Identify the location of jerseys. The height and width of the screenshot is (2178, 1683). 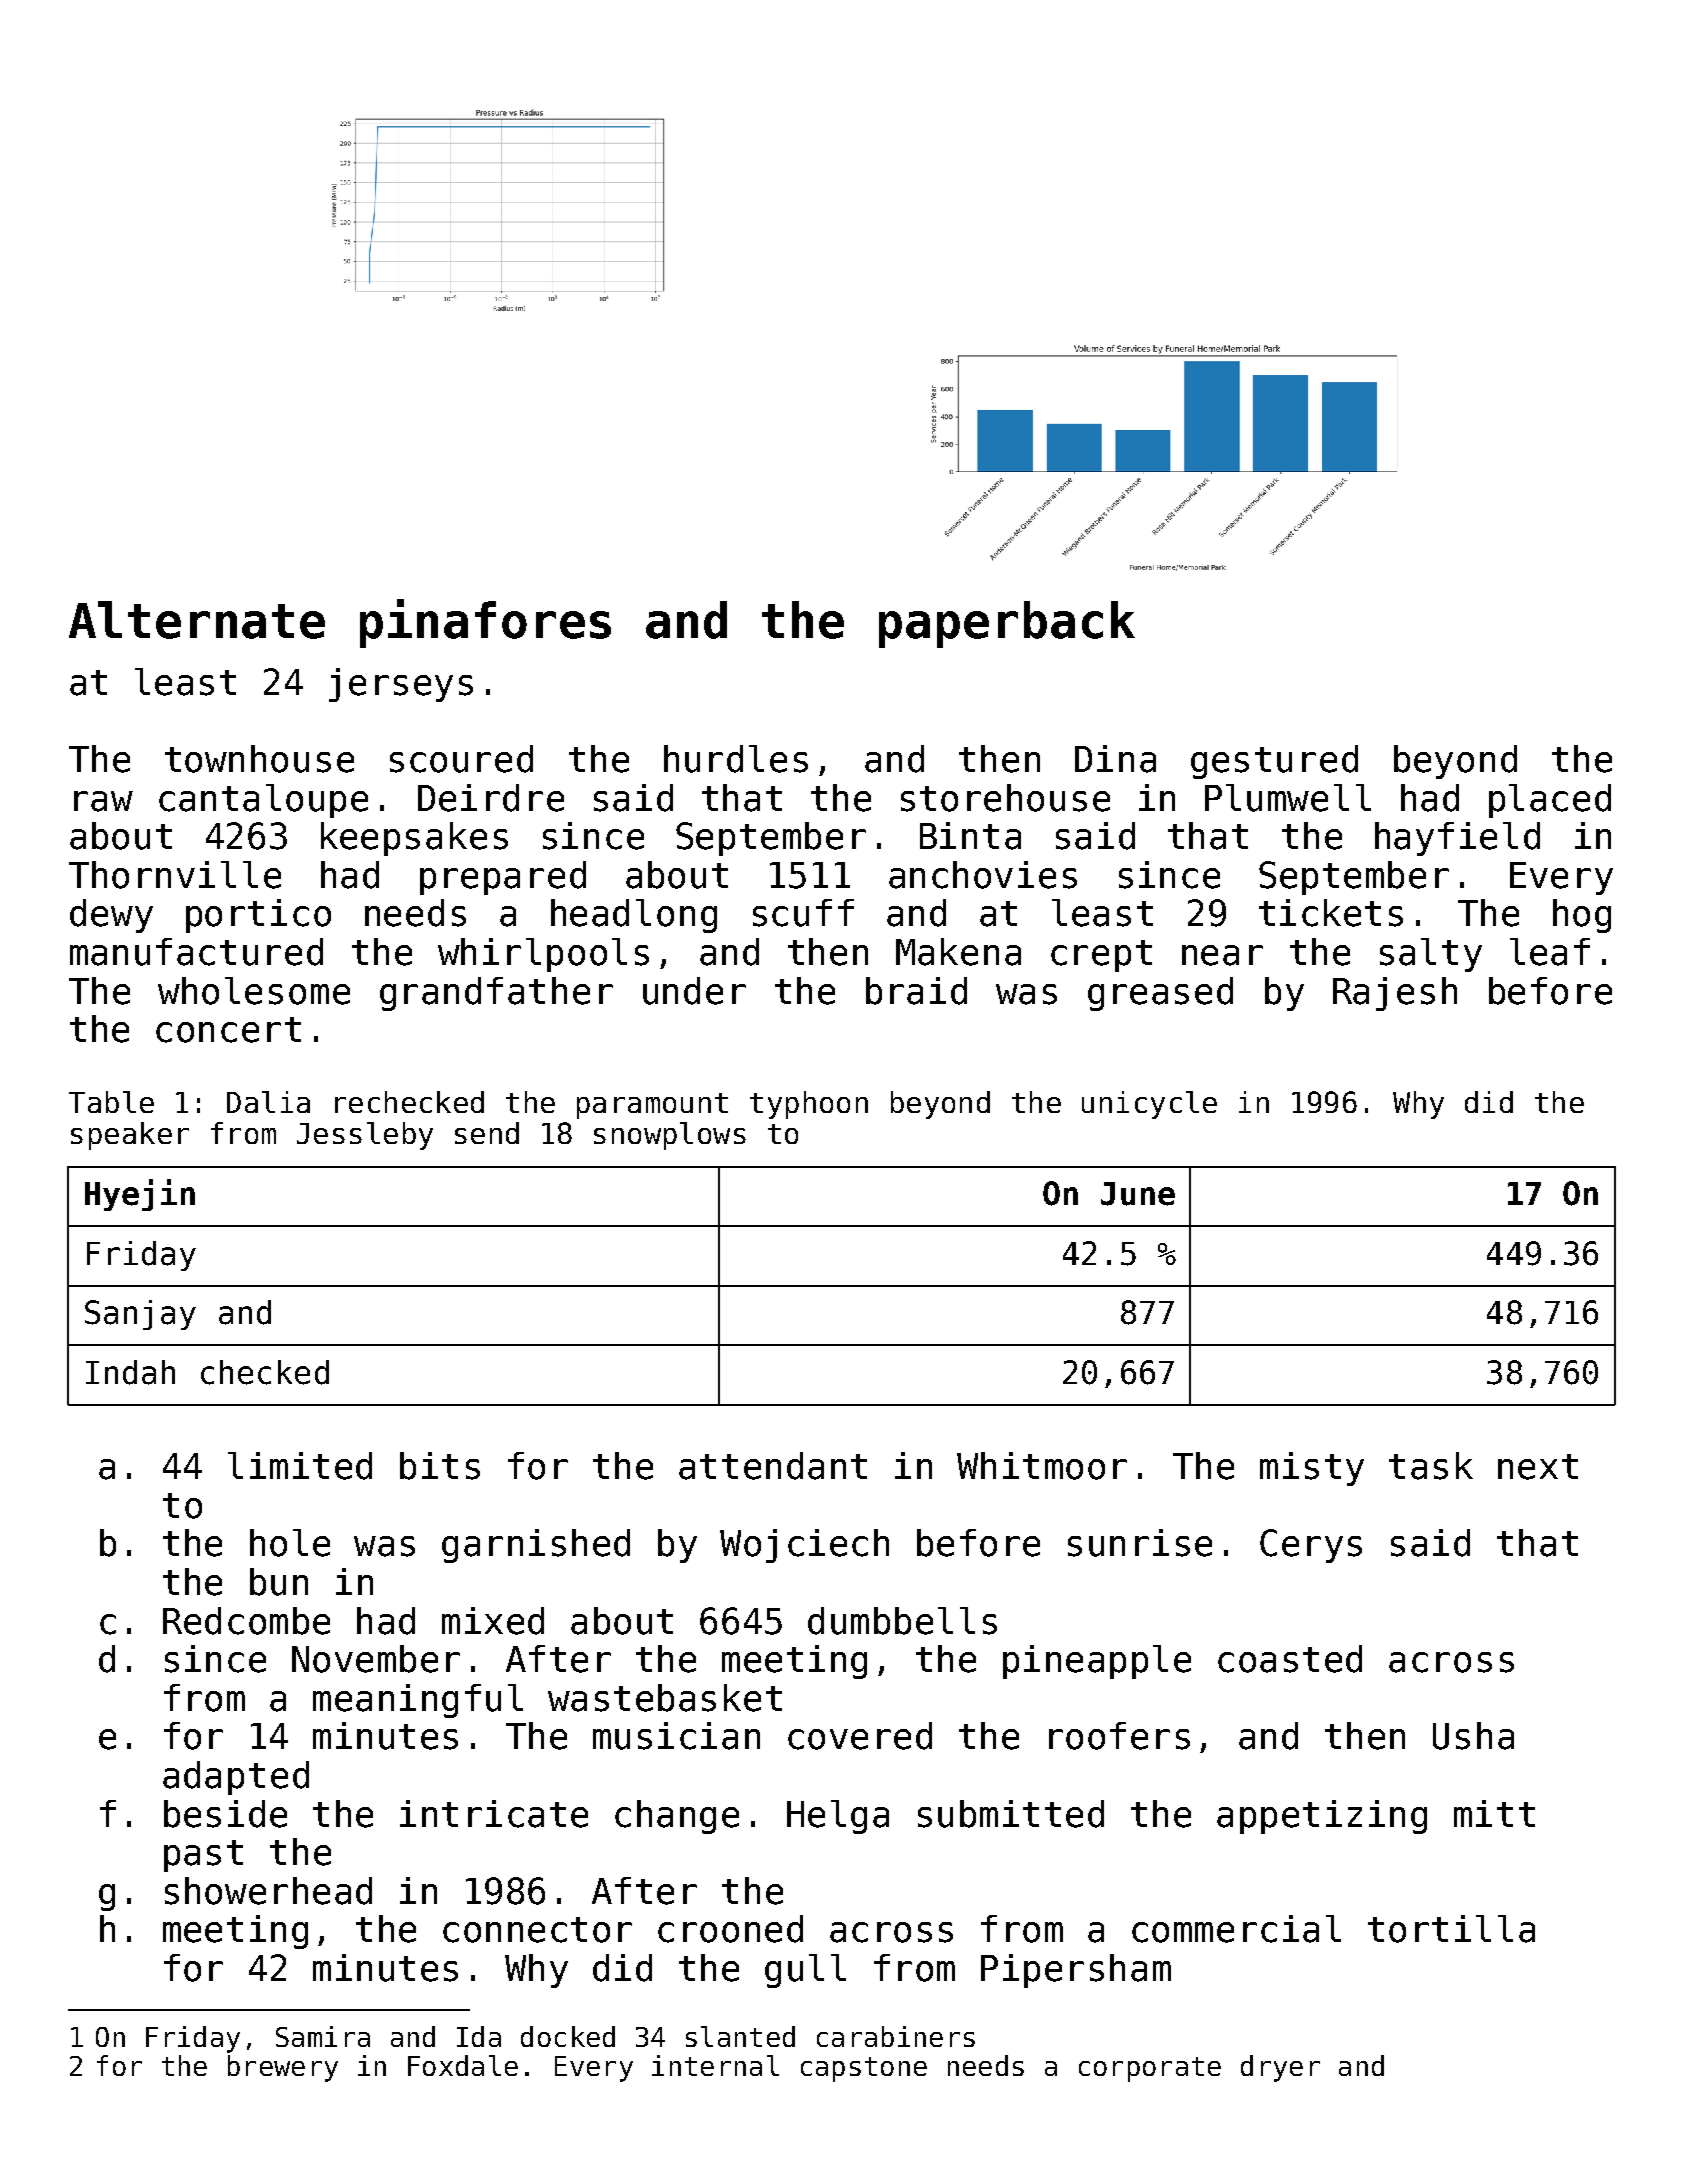
(401, 685).
